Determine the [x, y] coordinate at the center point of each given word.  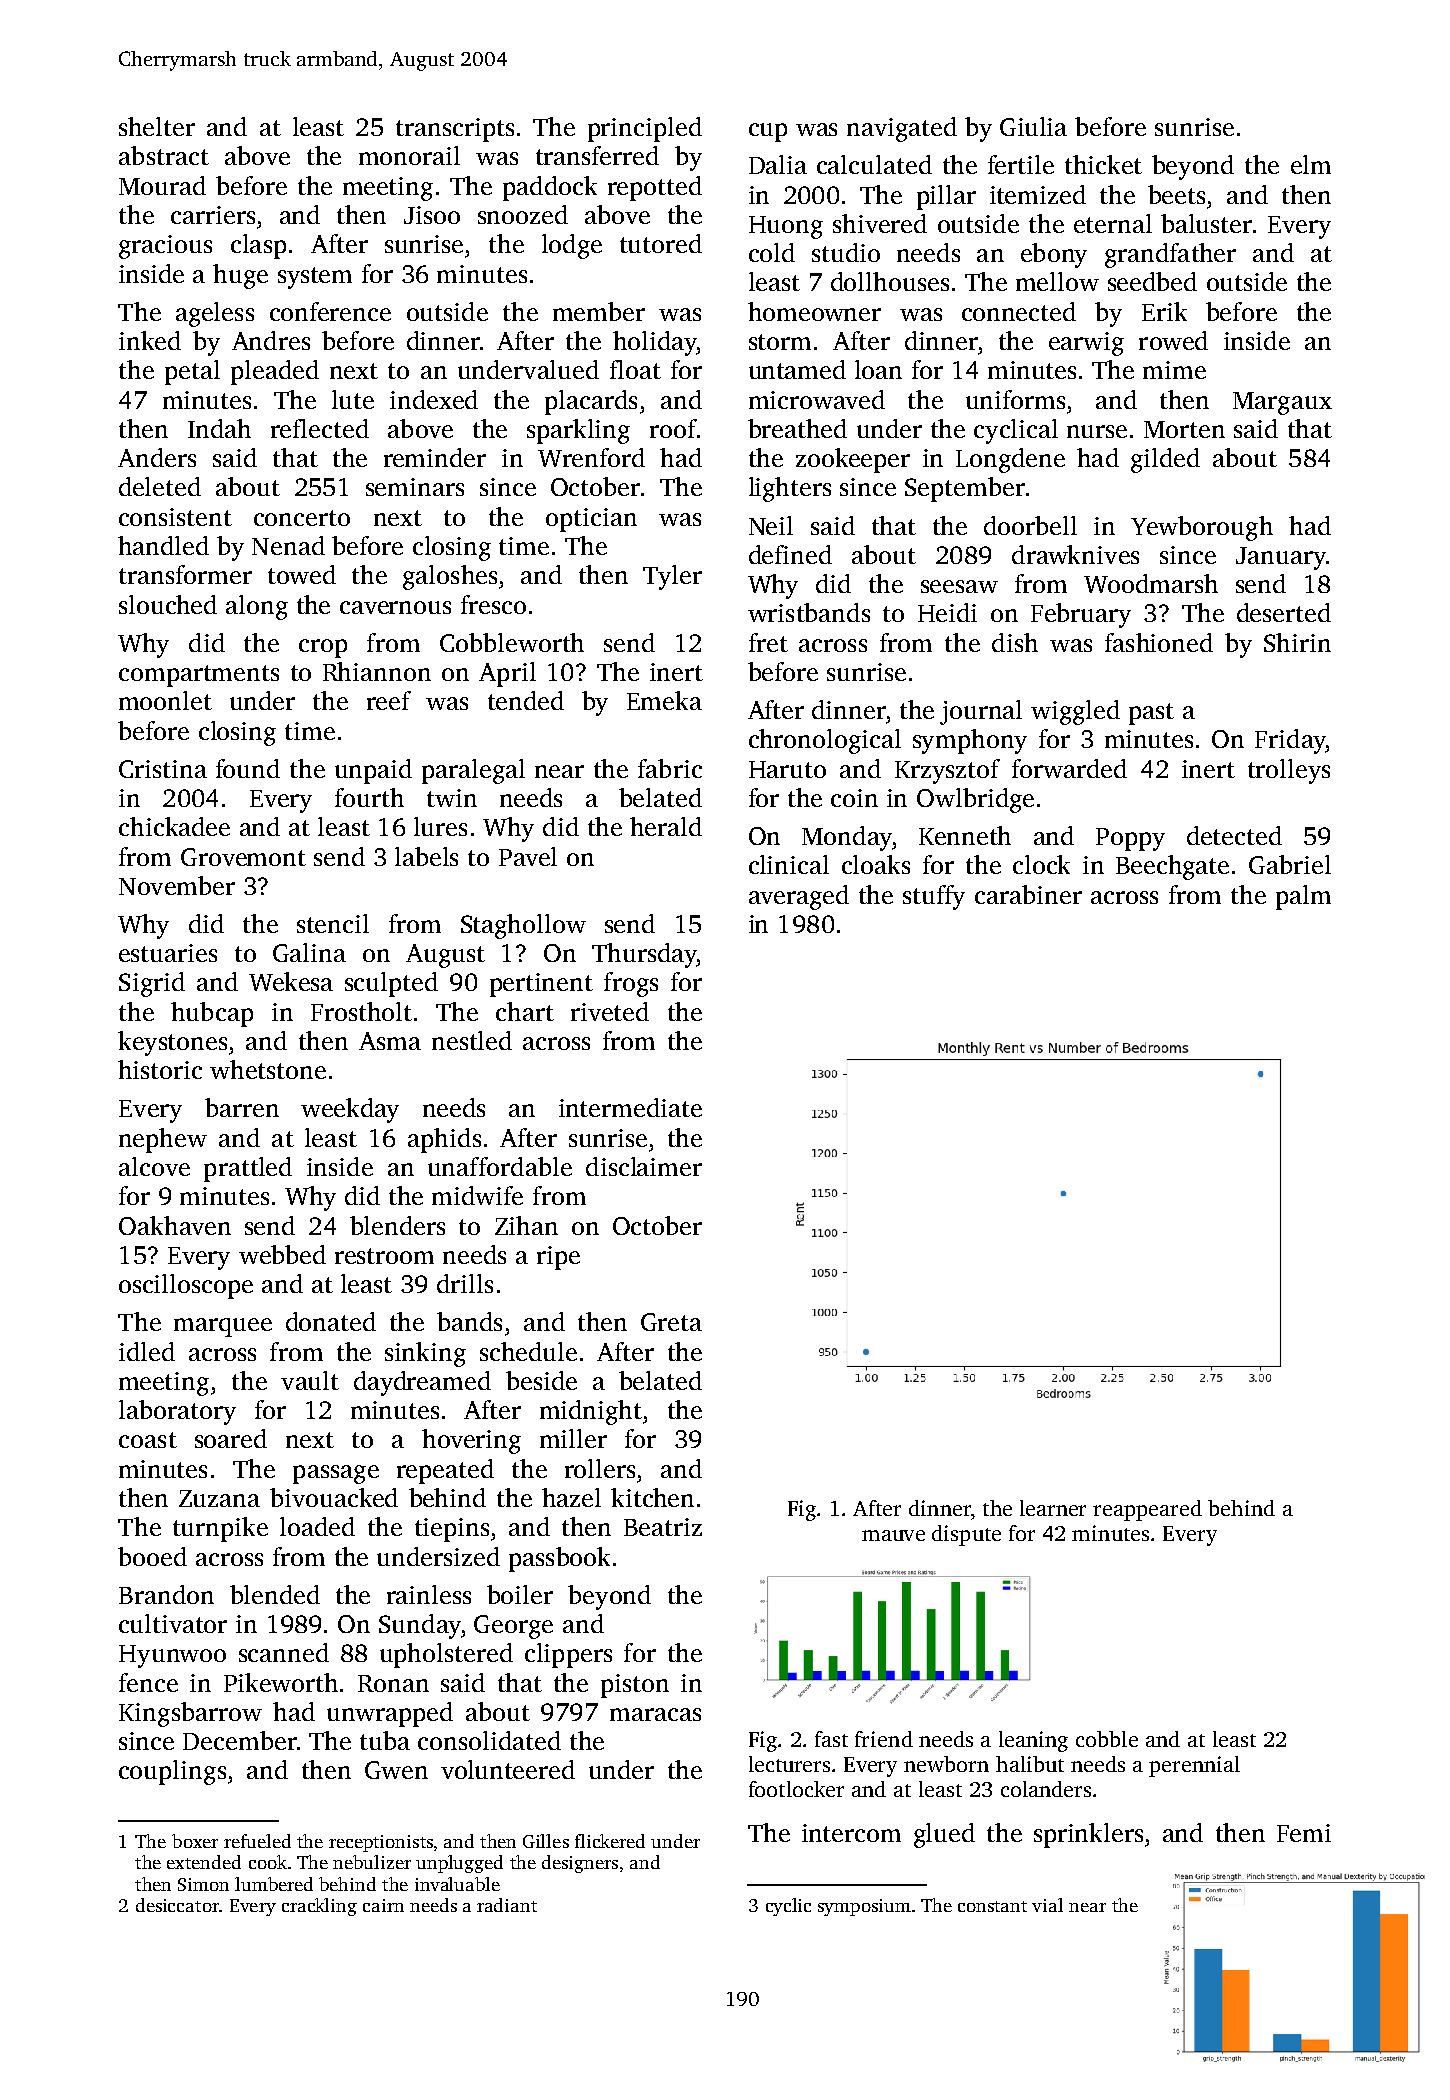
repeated [445, 1471]
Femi [1304, 1833]
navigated [902, 129]
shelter [157, 126]
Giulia [1033, 126]
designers [580, 1864]
